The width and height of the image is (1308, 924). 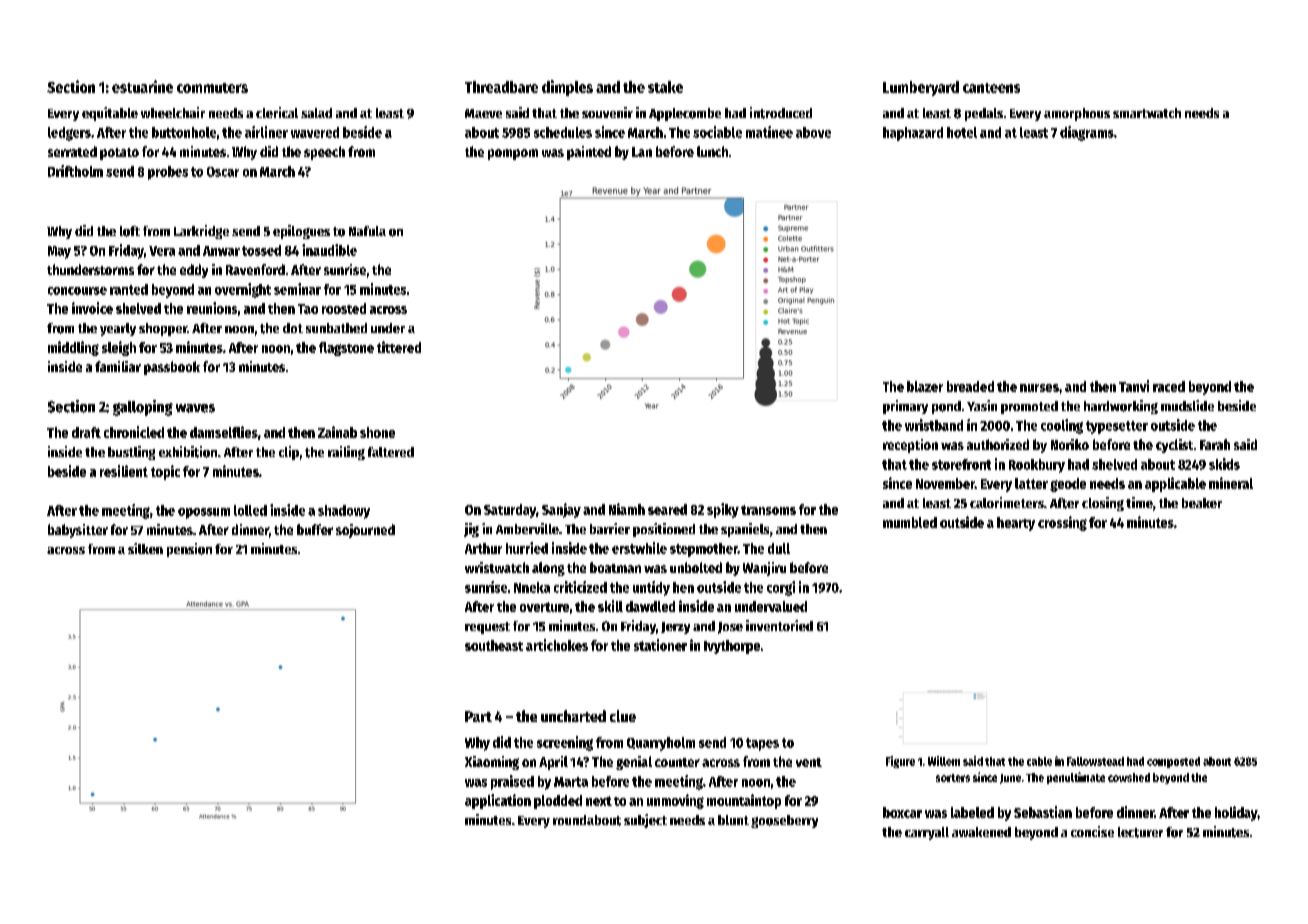 What do you see at coordinates (905, 407) in the image?
I see `primary` at bounding box center [905, 407].
